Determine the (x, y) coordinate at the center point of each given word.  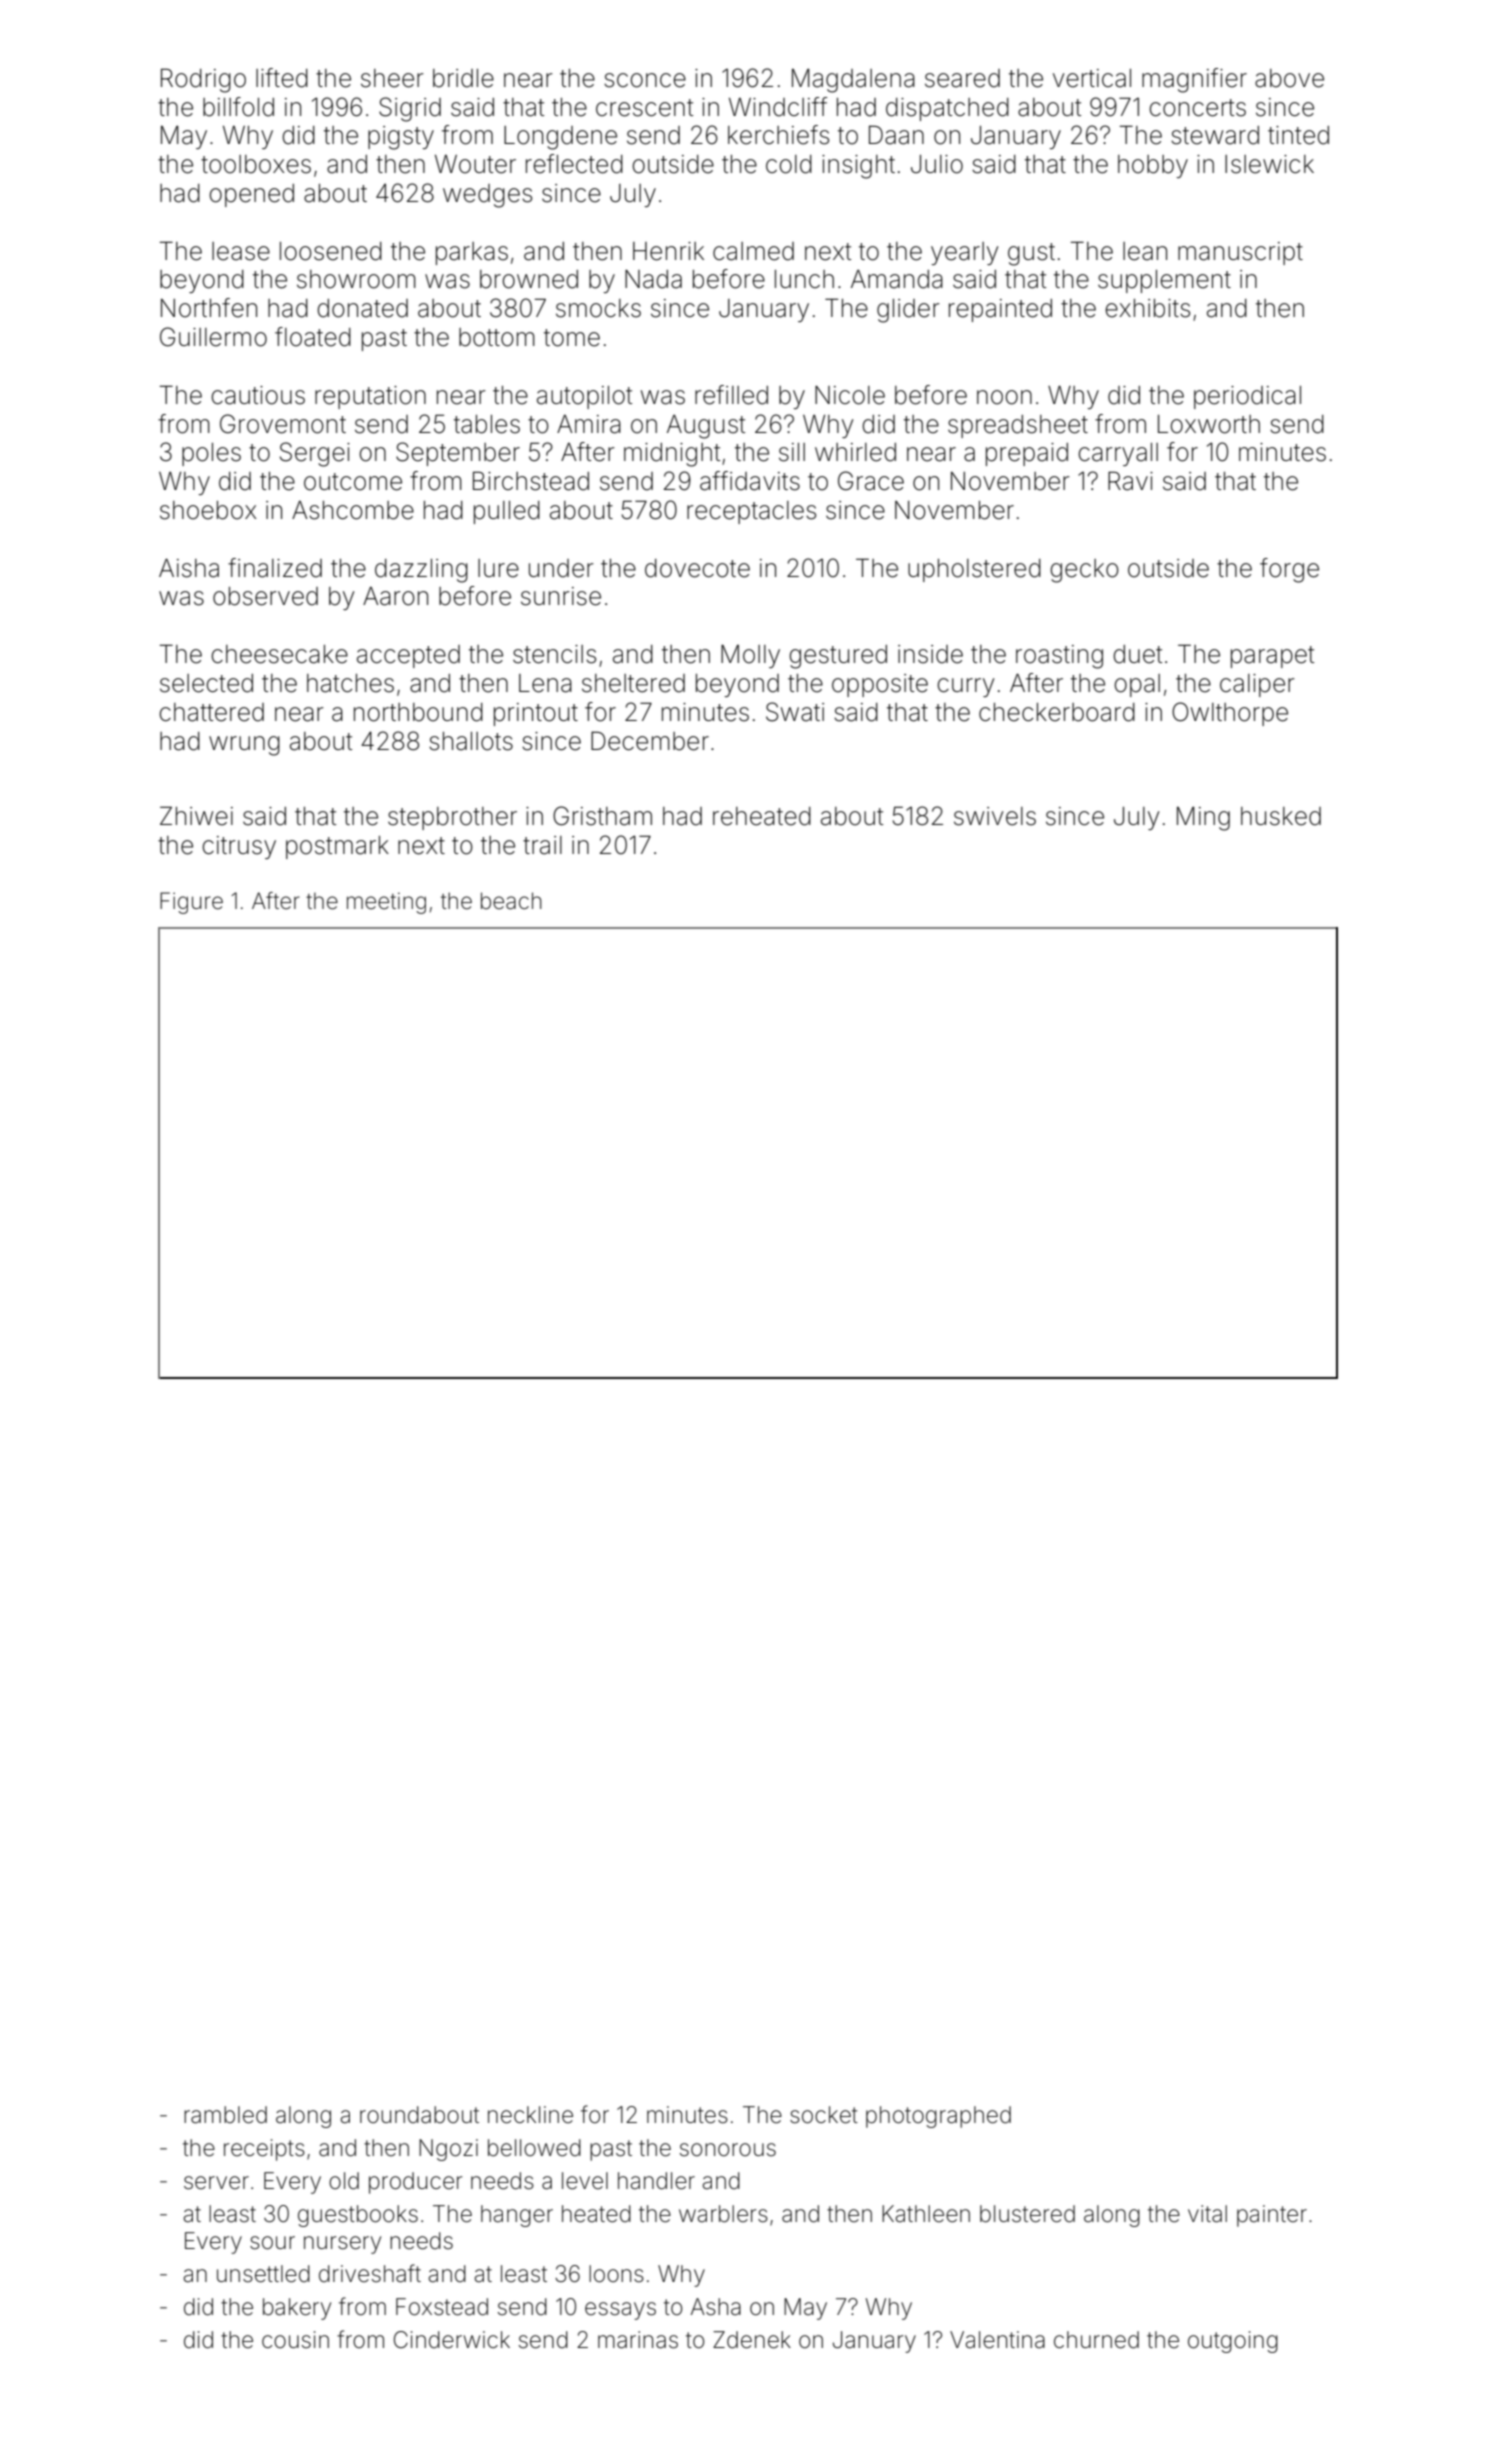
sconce (645, 80)
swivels (995, 816)
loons (616, 2274)
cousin (295, 2340)
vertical (1092, 78)
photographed (938, 2117)
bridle (463, 78)
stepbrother (452, 818)
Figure (191, 903)
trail (542, 845)
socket (824, 2115)
